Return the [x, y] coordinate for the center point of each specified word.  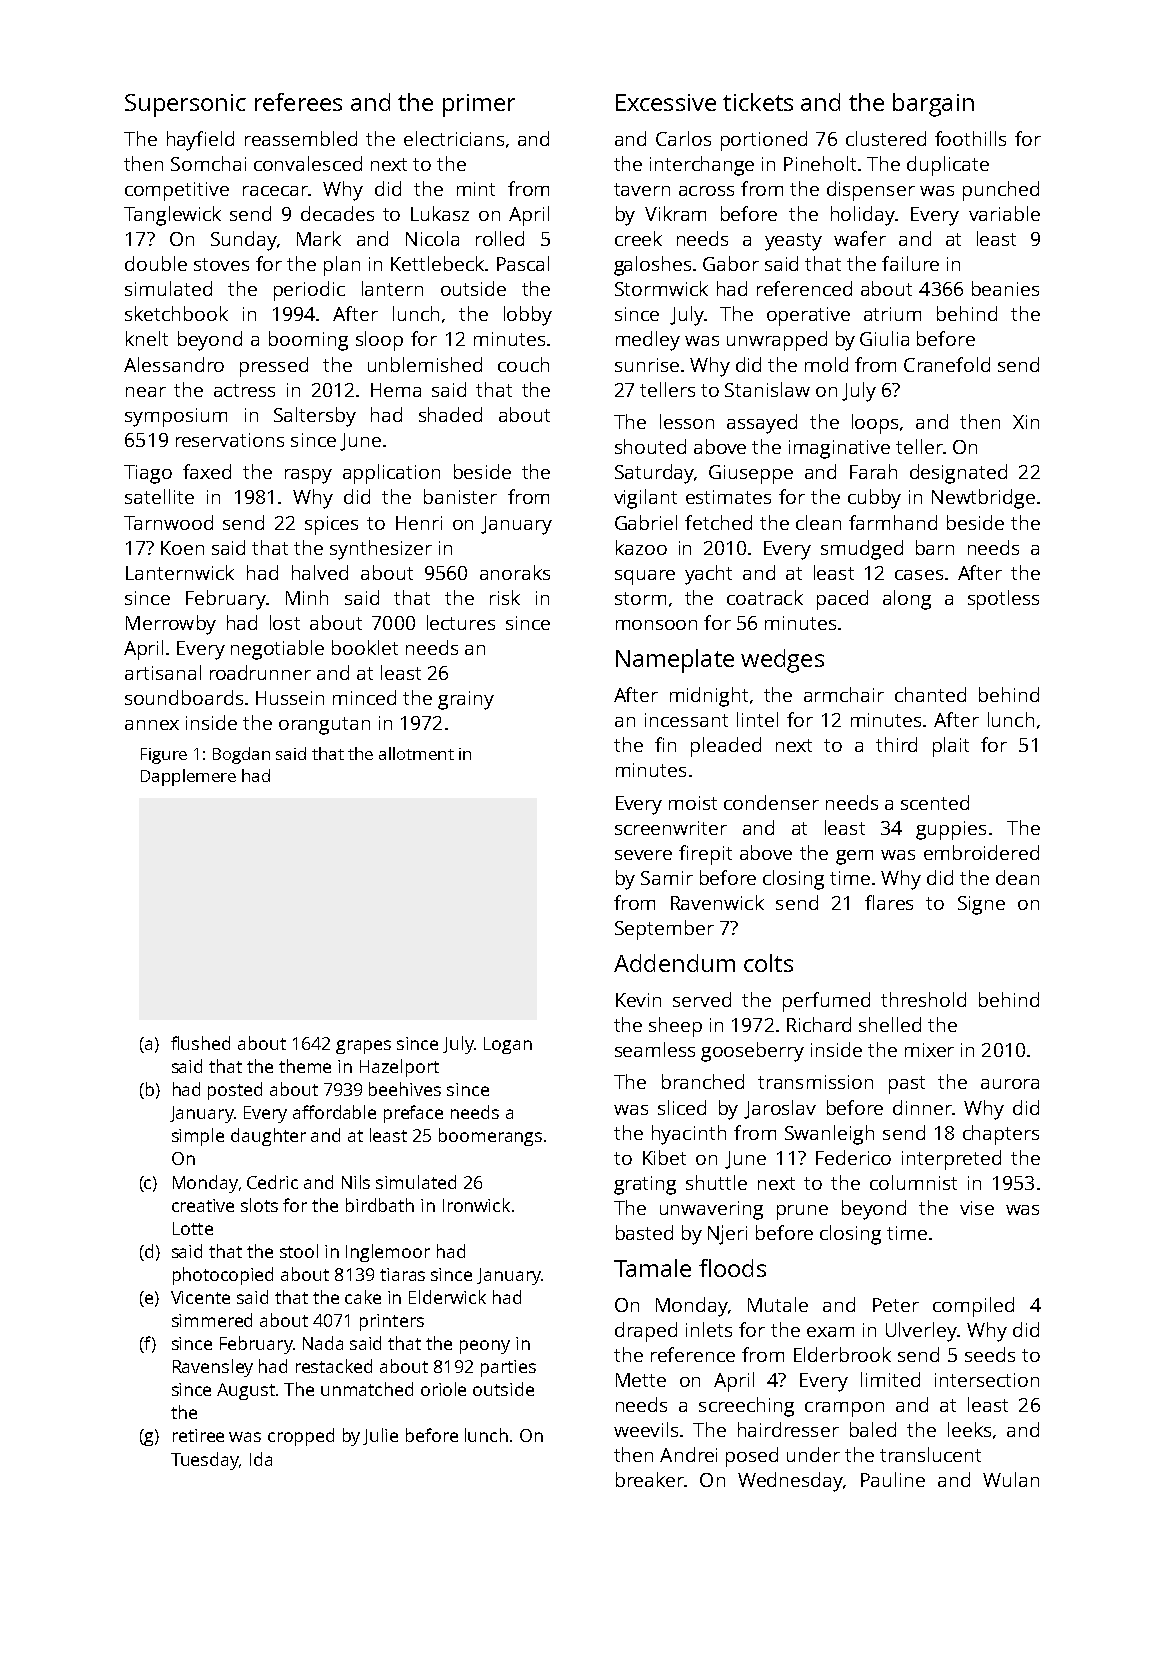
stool [299, 1251]
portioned [764, 141]
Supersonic [185, 105]
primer [479, 105]
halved [320, 572]
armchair [844, 694]
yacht [708, 575]
